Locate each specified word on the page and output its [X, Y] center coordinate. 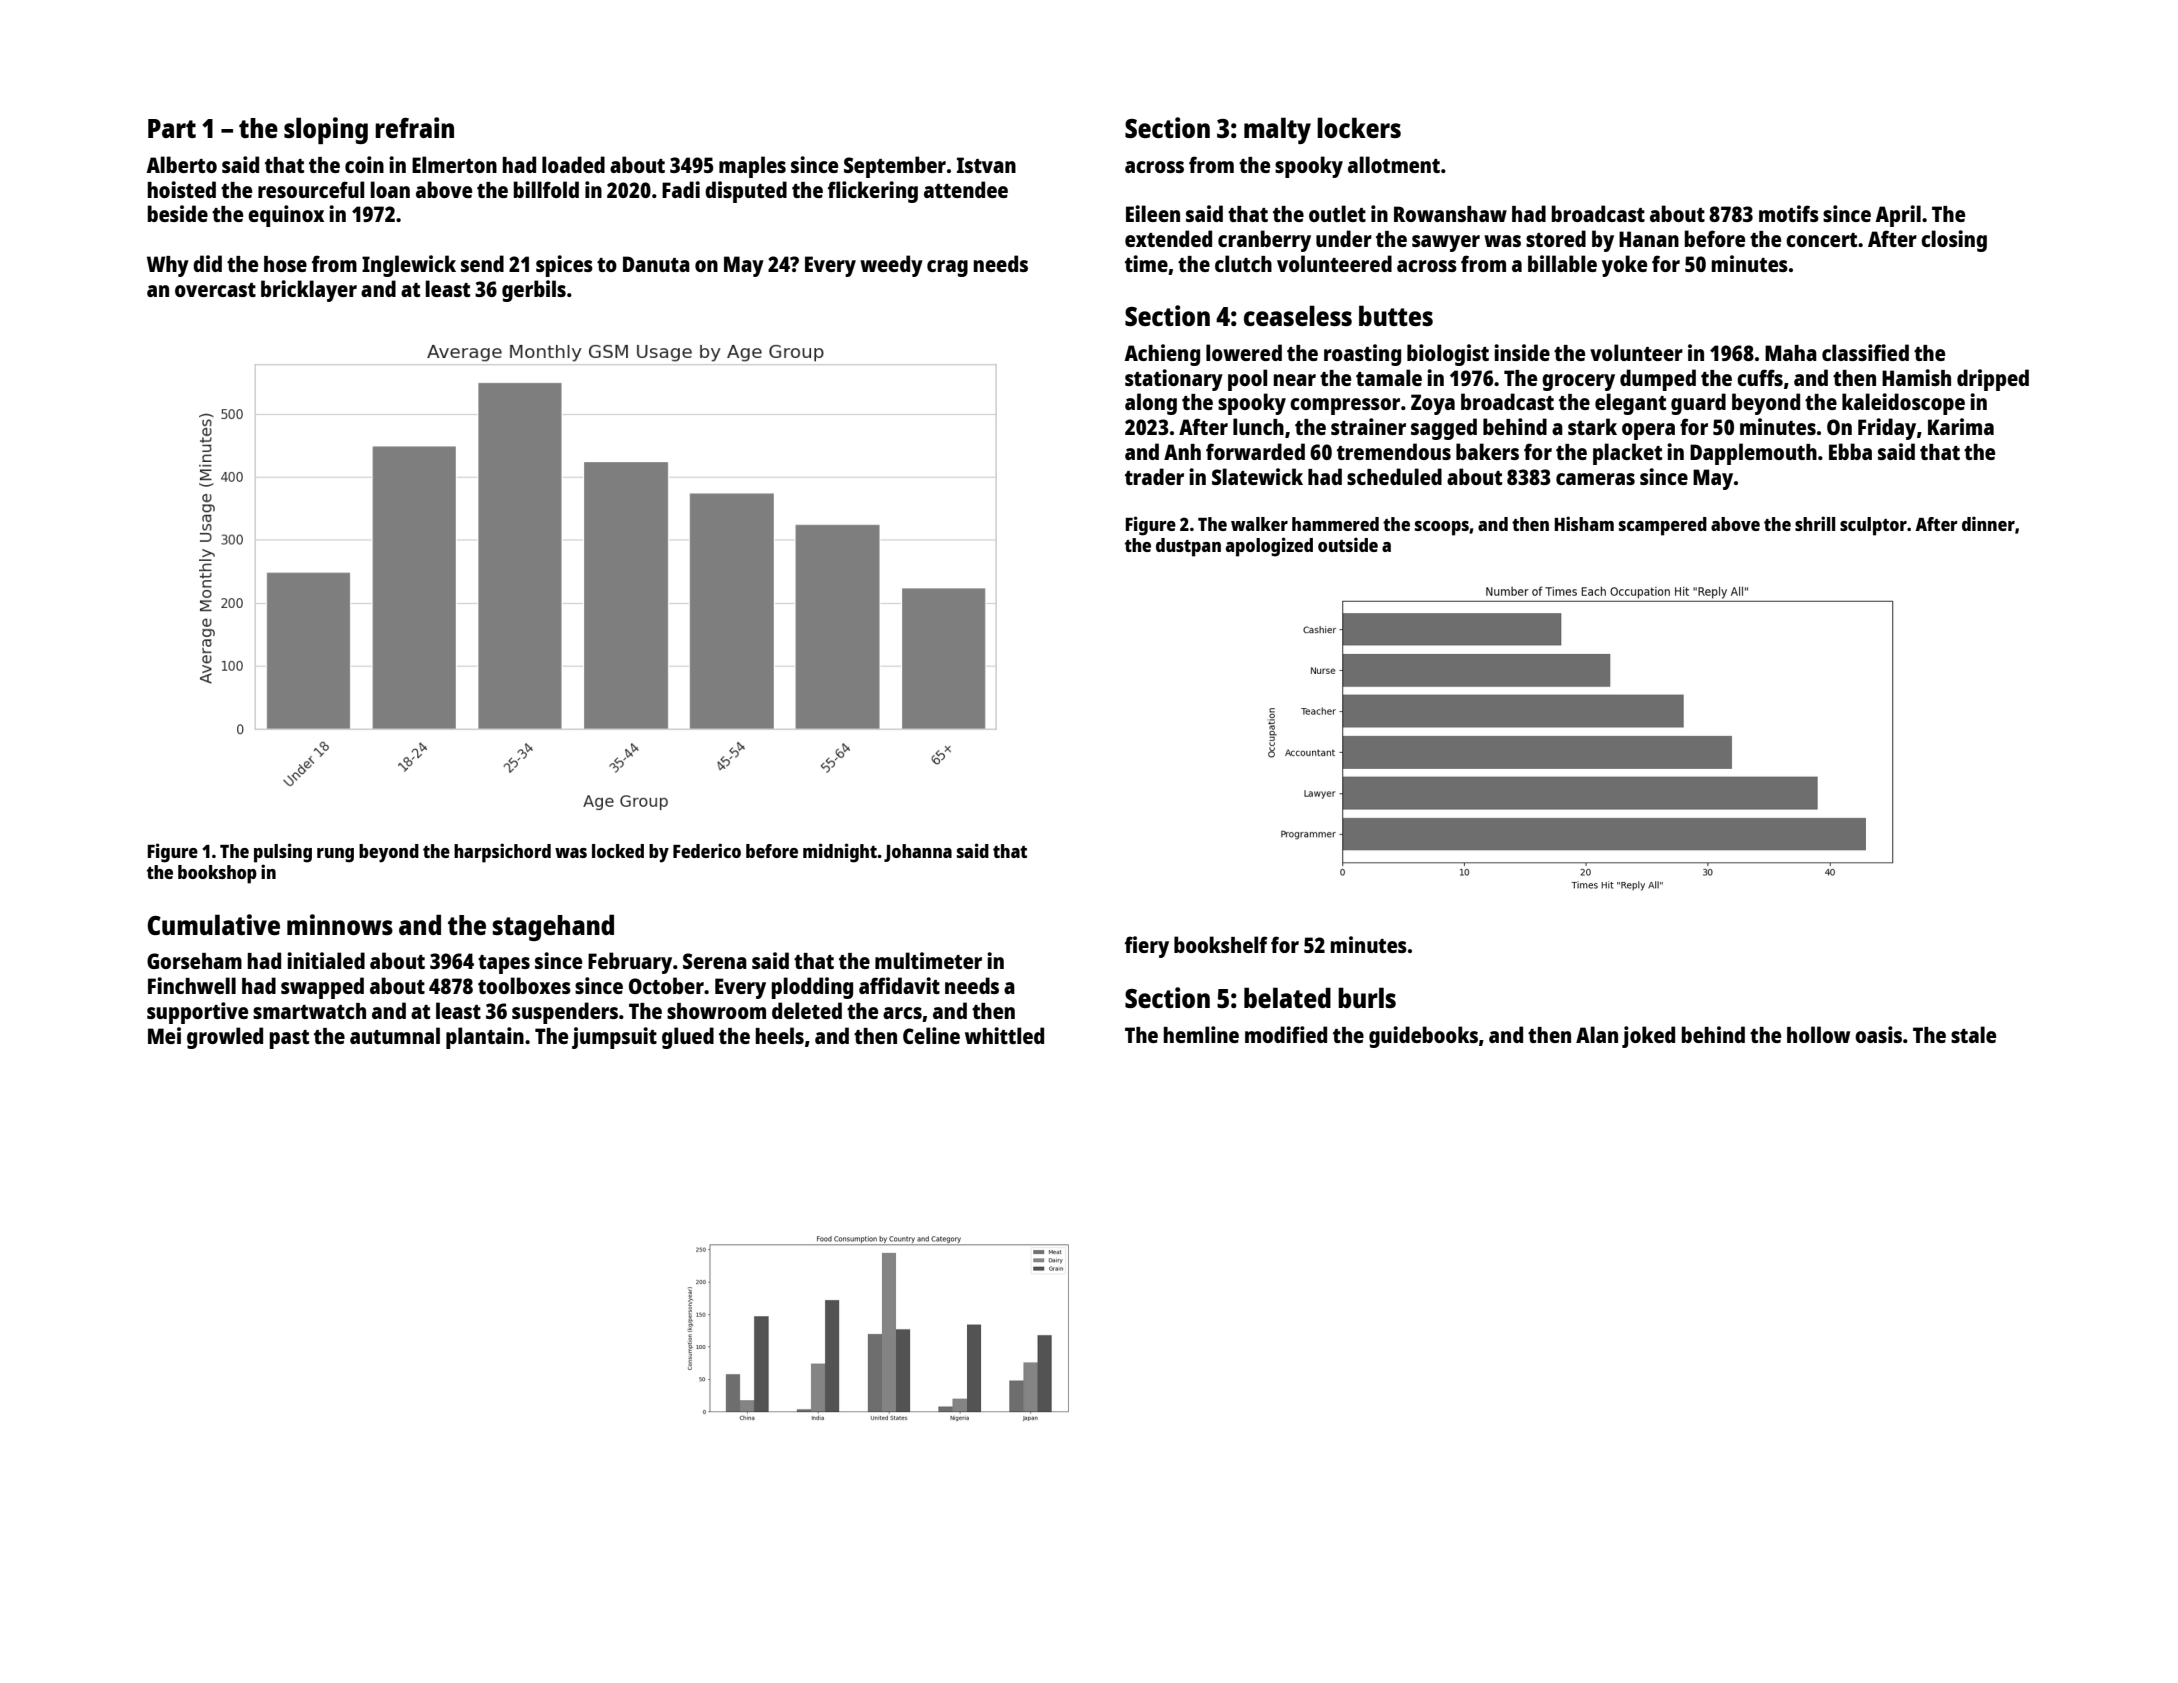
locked [618, 851]
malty [1277, 130]
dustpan [1188, 547]
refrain [414, 127]
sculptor [1873, 526]
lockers [1359, 127]
